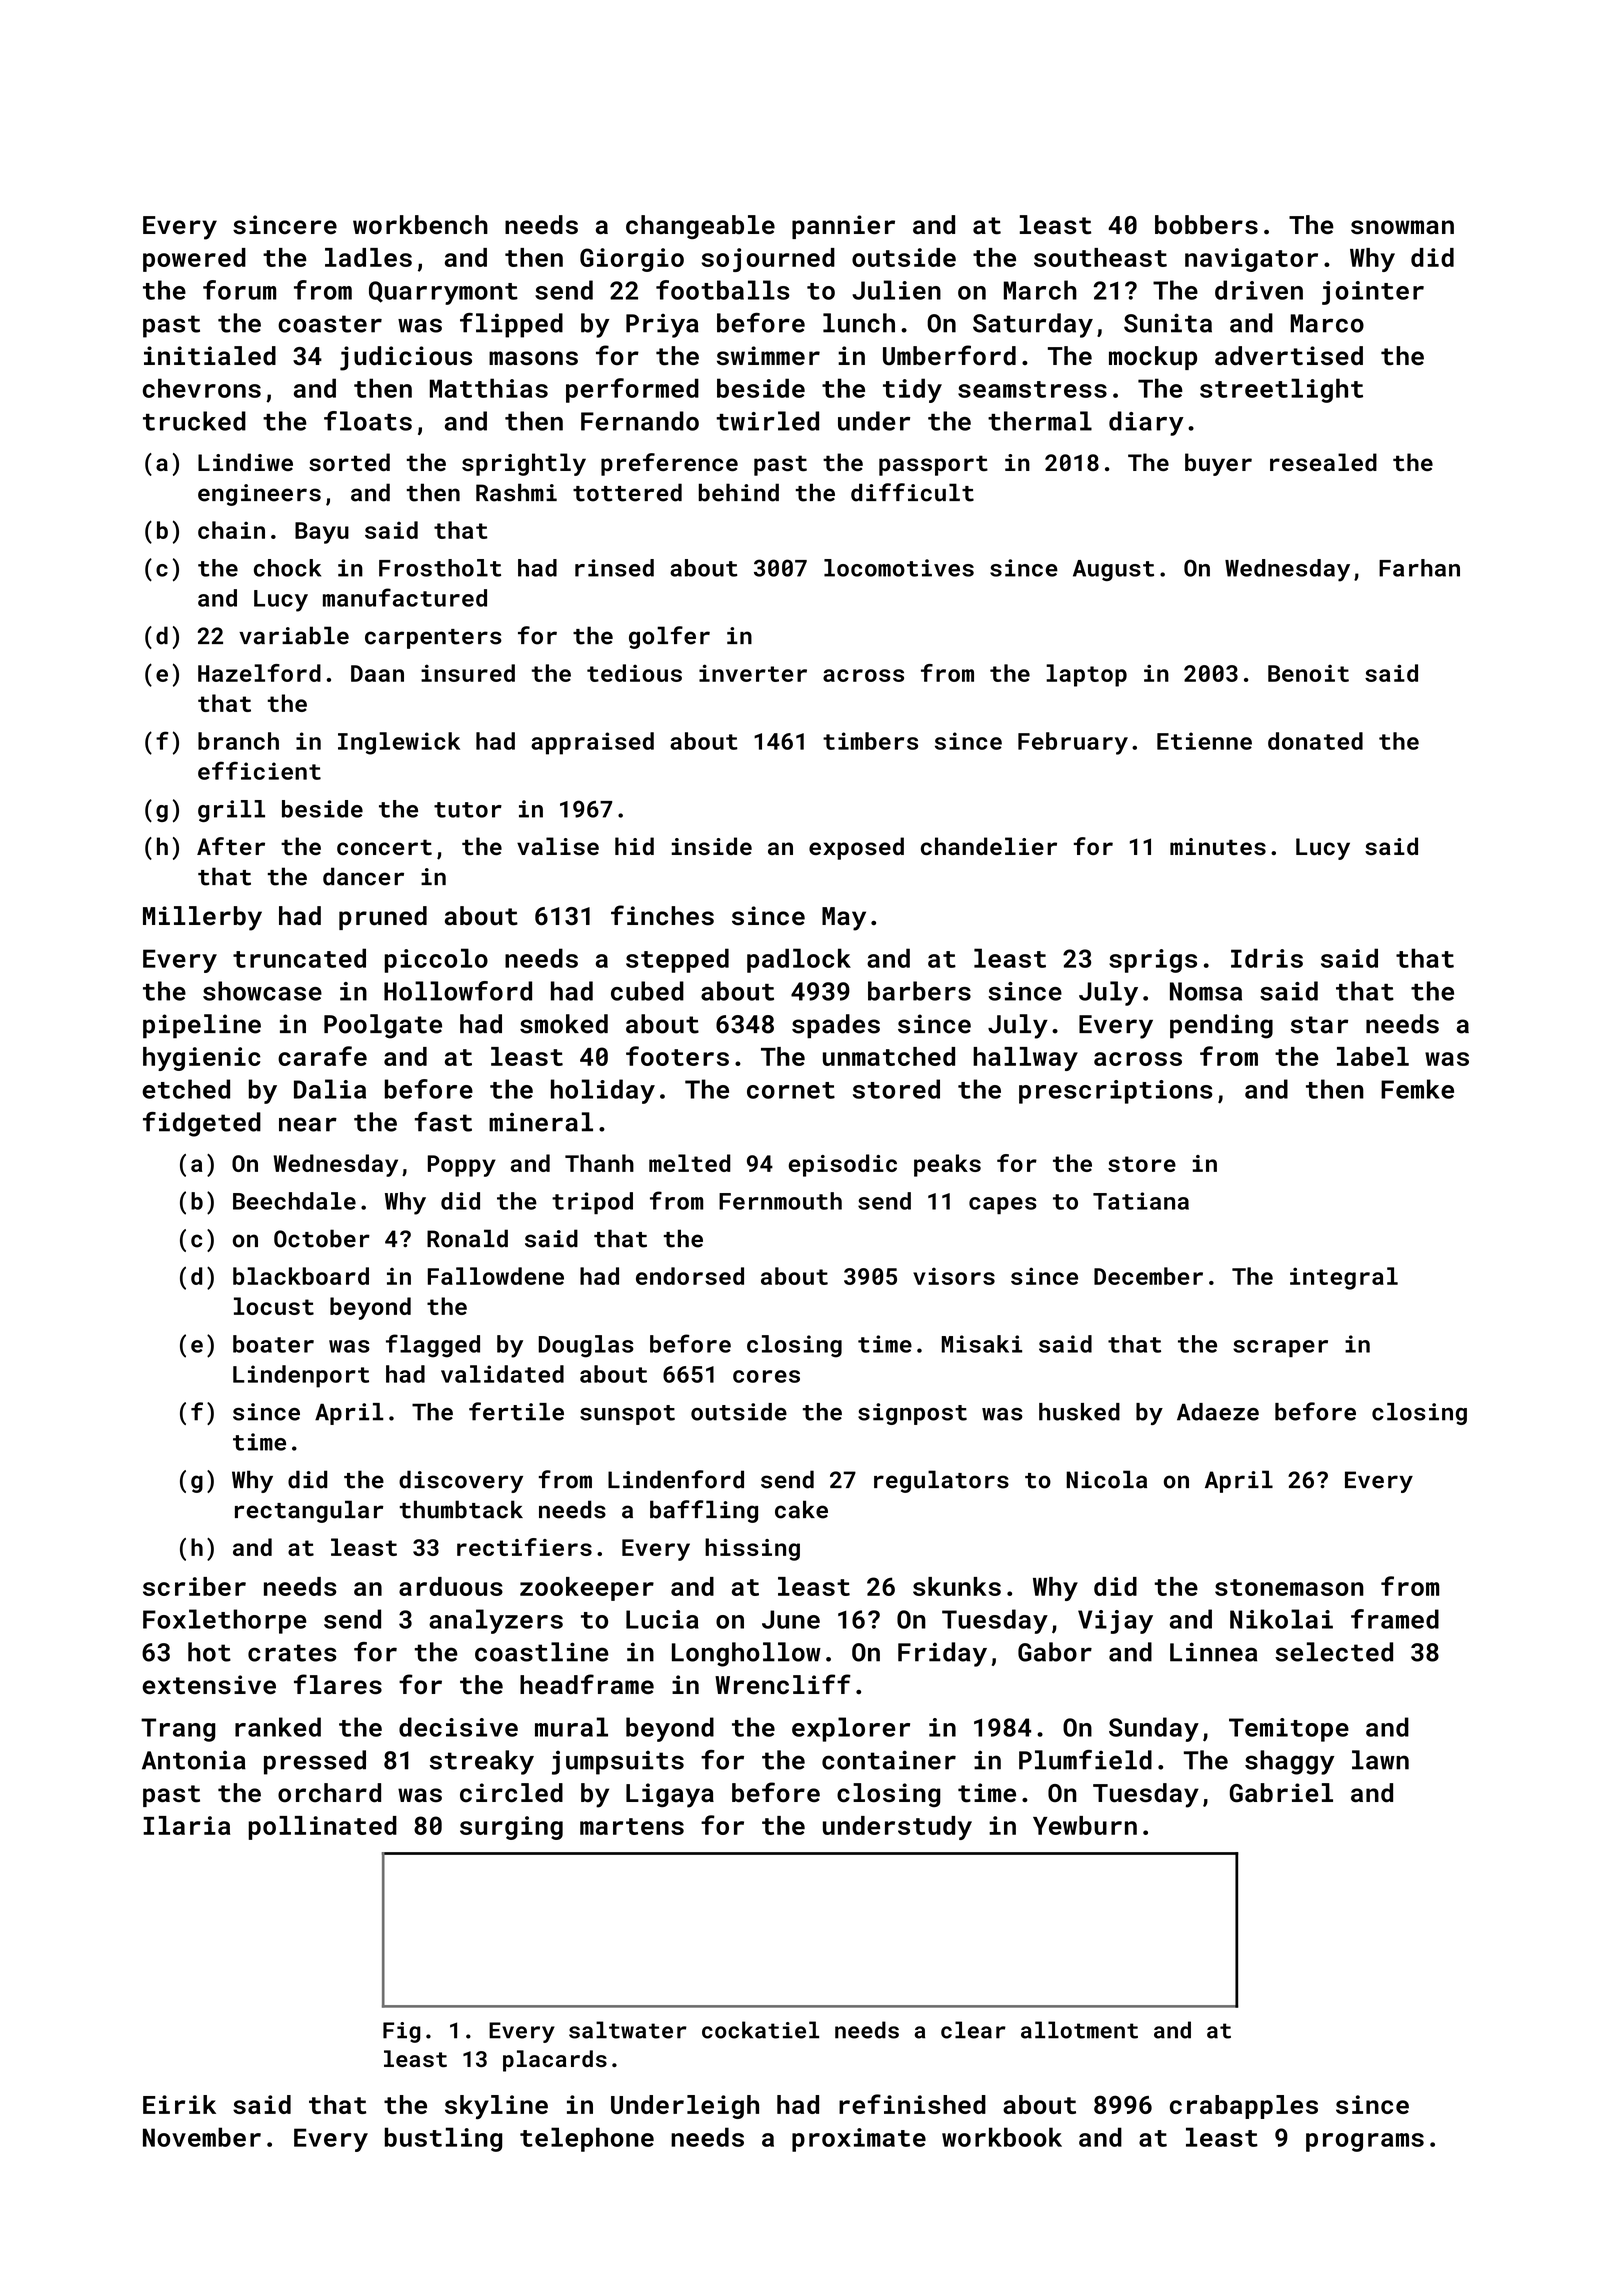 The width and height of the screenshot is (1620, 2292). What do you see at coordinates (973, 2030) in the screenshot?
I see `clear` at bounding box center [973, 2030].
